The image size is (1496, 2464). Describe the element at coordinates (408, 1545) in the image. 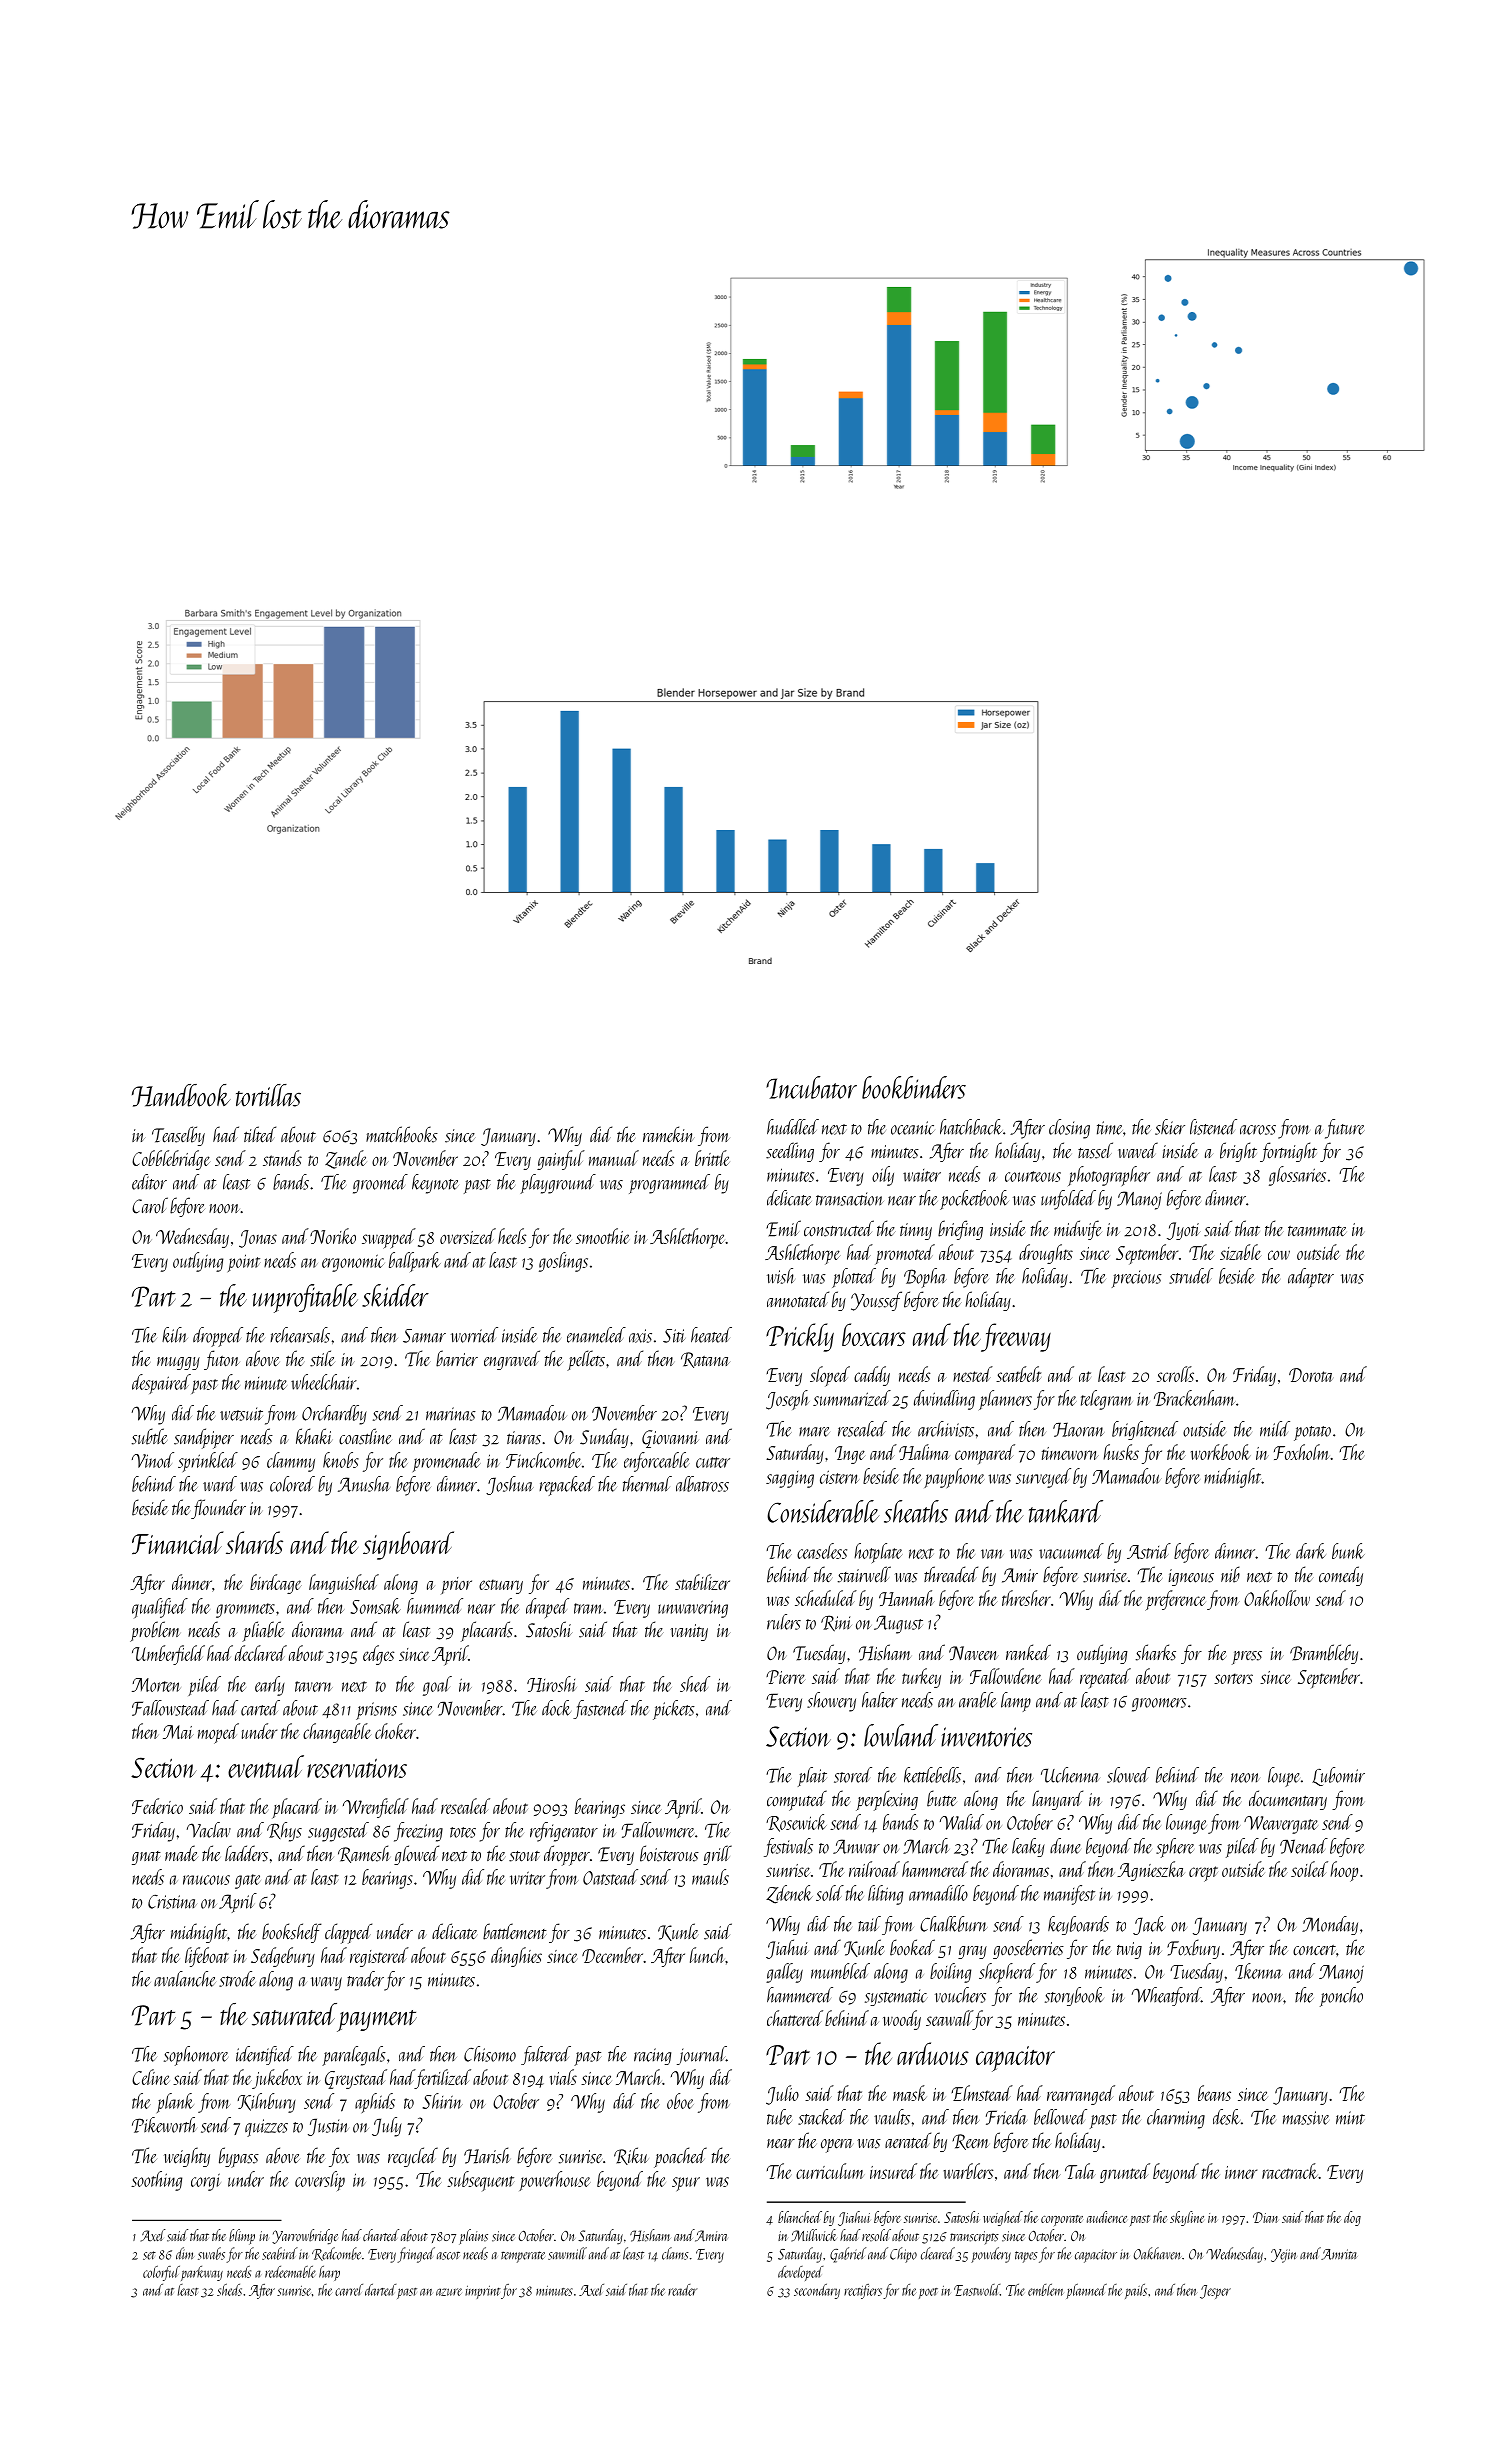

I see `signboard` at that location.
